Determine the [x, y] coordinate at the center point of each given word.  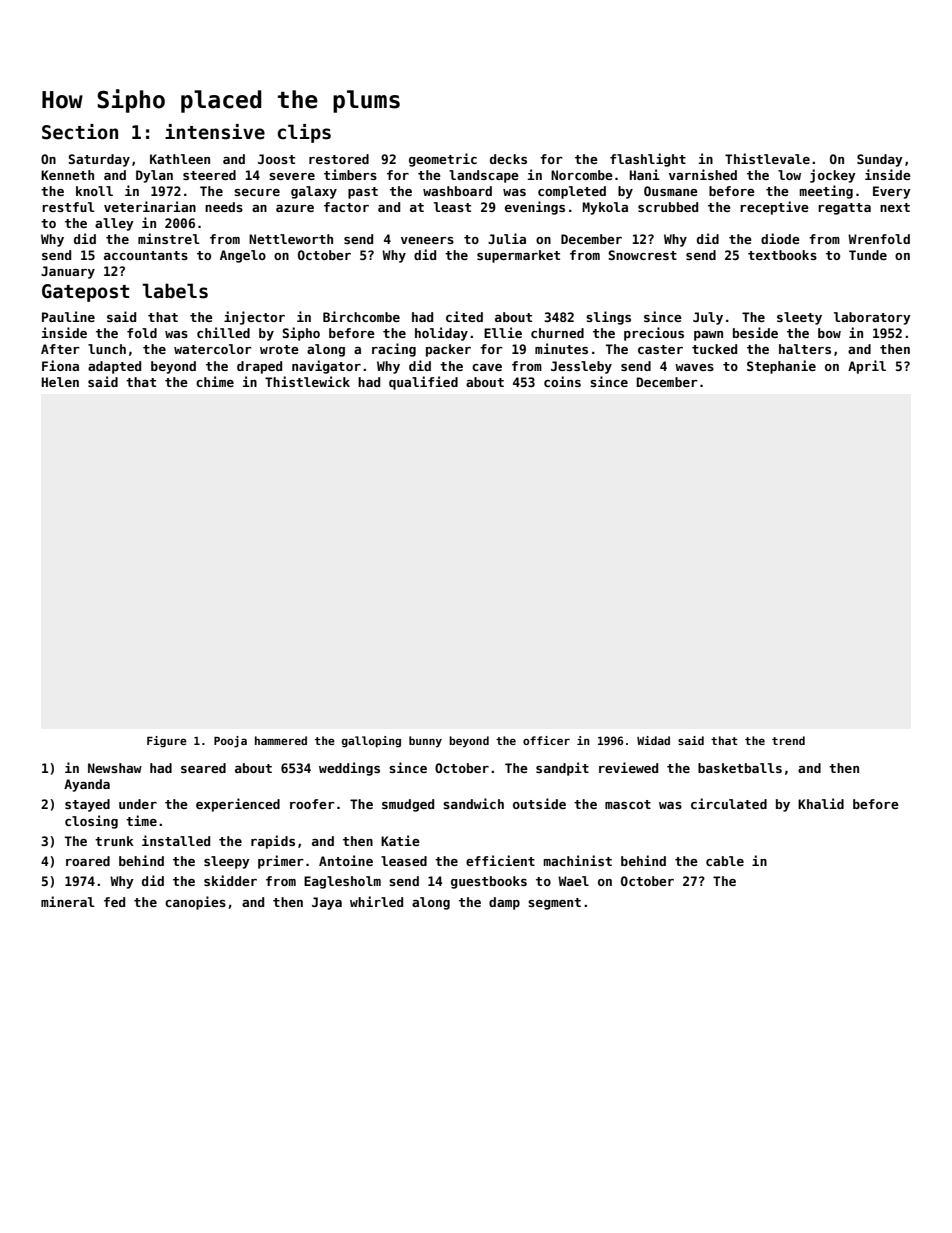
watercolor [213, 349]
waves [694, 367]
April [867, 367]
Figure [167, 742]
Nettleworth [291, 239]
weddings [349, 769]
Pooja [230, 742]
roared [88, 861]
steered [209, 175]
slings [608, 318]
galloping [371, 742]
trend [788, 740]
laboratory [872, 318]
